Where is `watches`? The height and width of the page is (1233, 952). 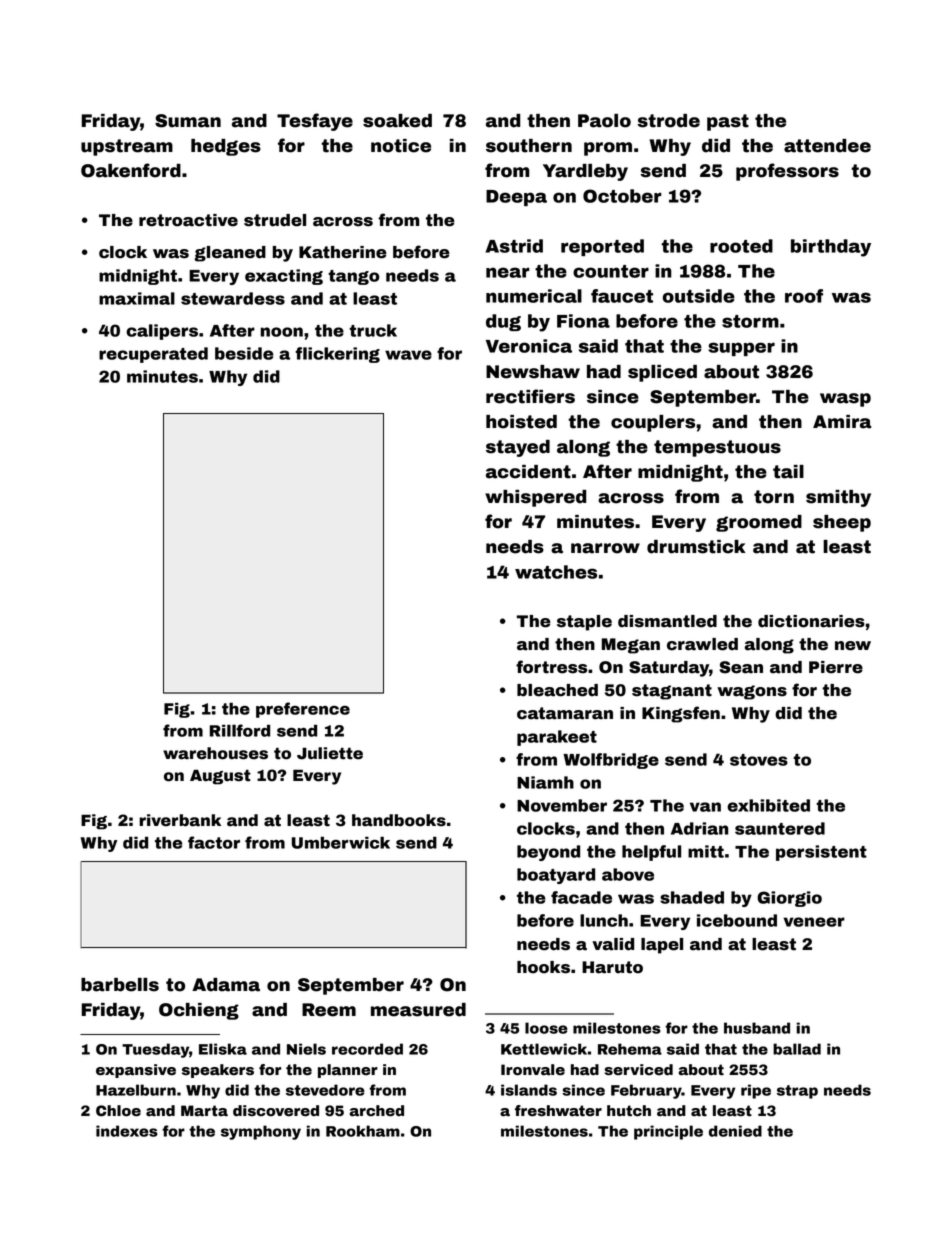 watches is located at coordinates (556, 572).
